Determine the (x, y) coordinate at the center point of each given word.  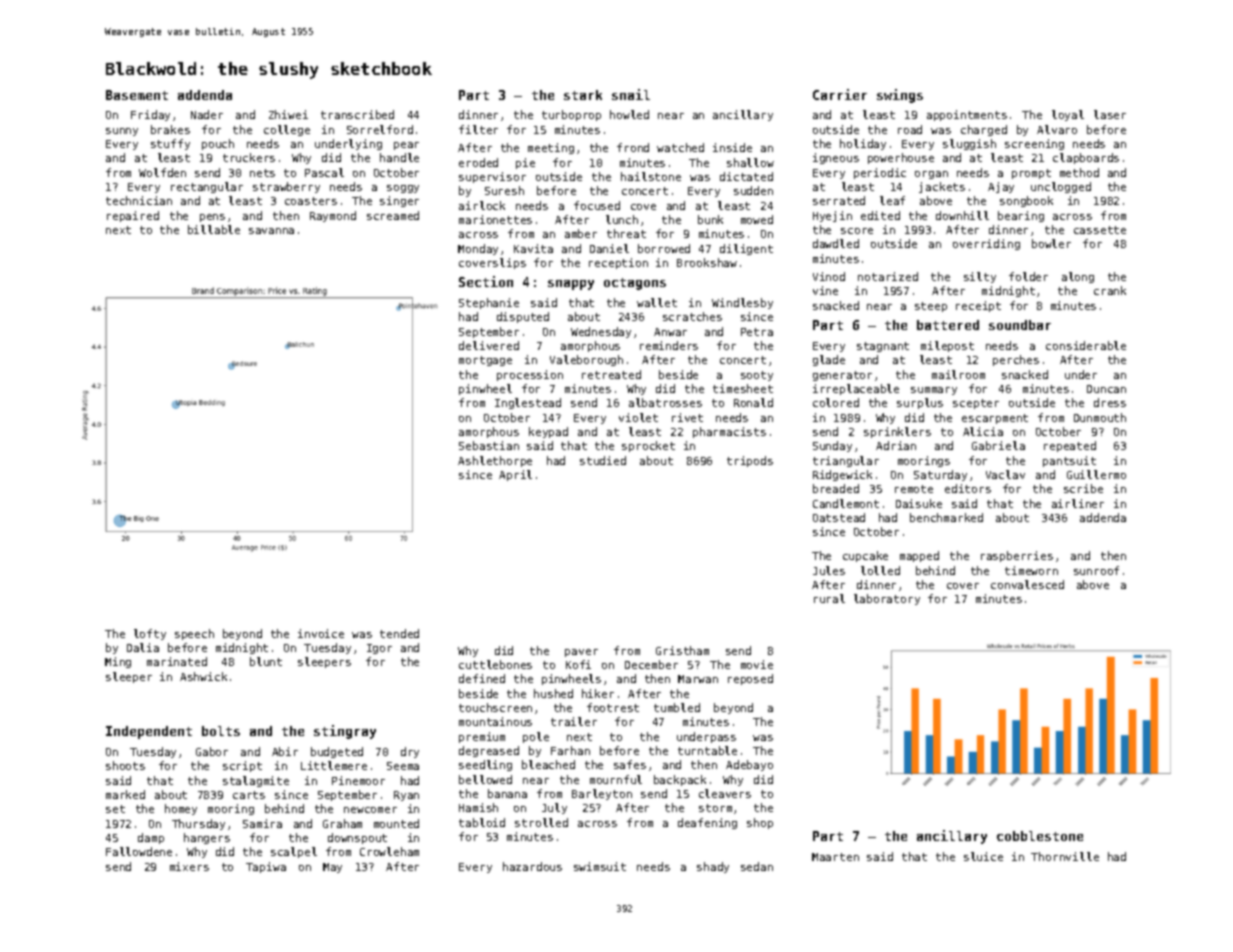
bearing (1021, 216)
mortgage (485, 361)
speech (194, 634)
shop (760, 823)
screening (1034, 144)
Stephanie (489, 303)
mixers (189, 866)
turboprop (571, 115)
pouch (218, 144)
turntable (707, 750)
